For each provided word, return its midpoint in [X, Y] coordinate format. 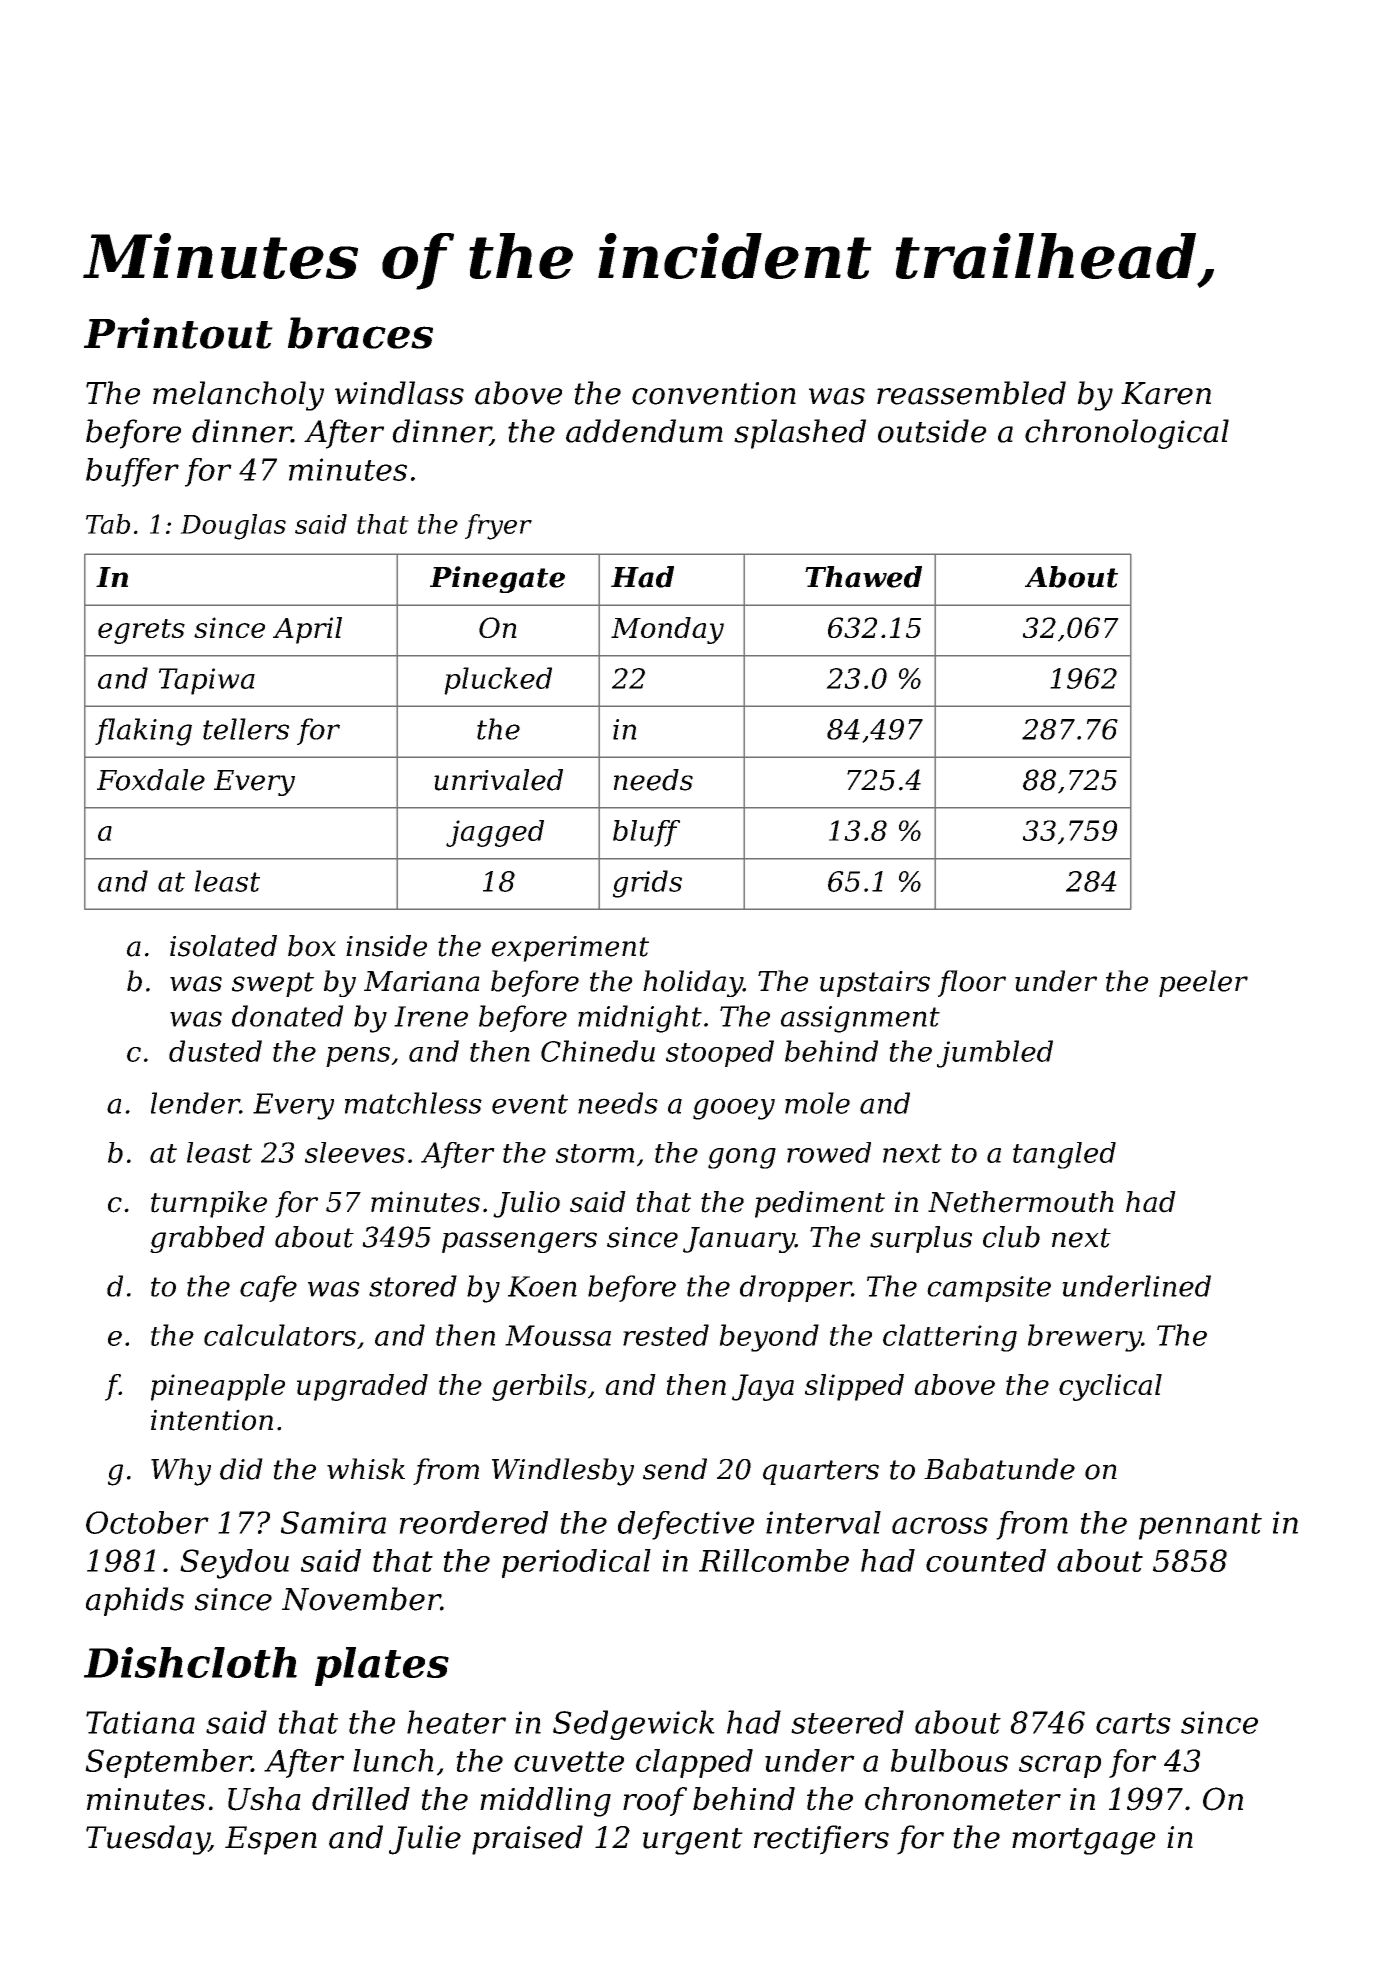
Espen [271, 1840]
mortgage [1084, 1841]
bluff [646, 833]
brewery [1085, 1338]
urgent [693, 1841]
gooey [734, 1109]
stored [413, 1286]
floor [972, 983]
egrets [141, 631]
